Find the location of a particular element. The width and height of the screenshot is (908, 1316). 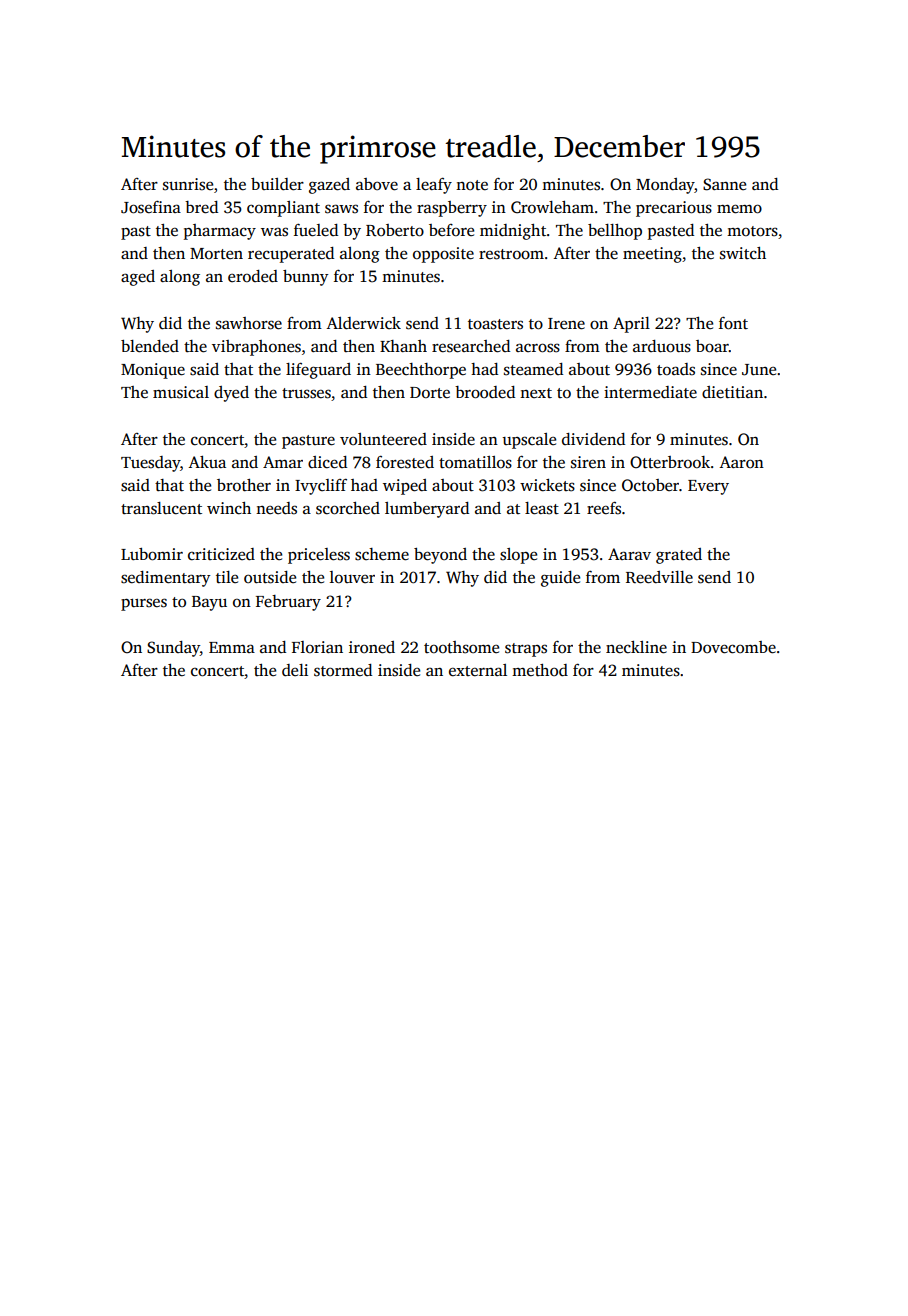

builder is located at coordinates (277, 184).
